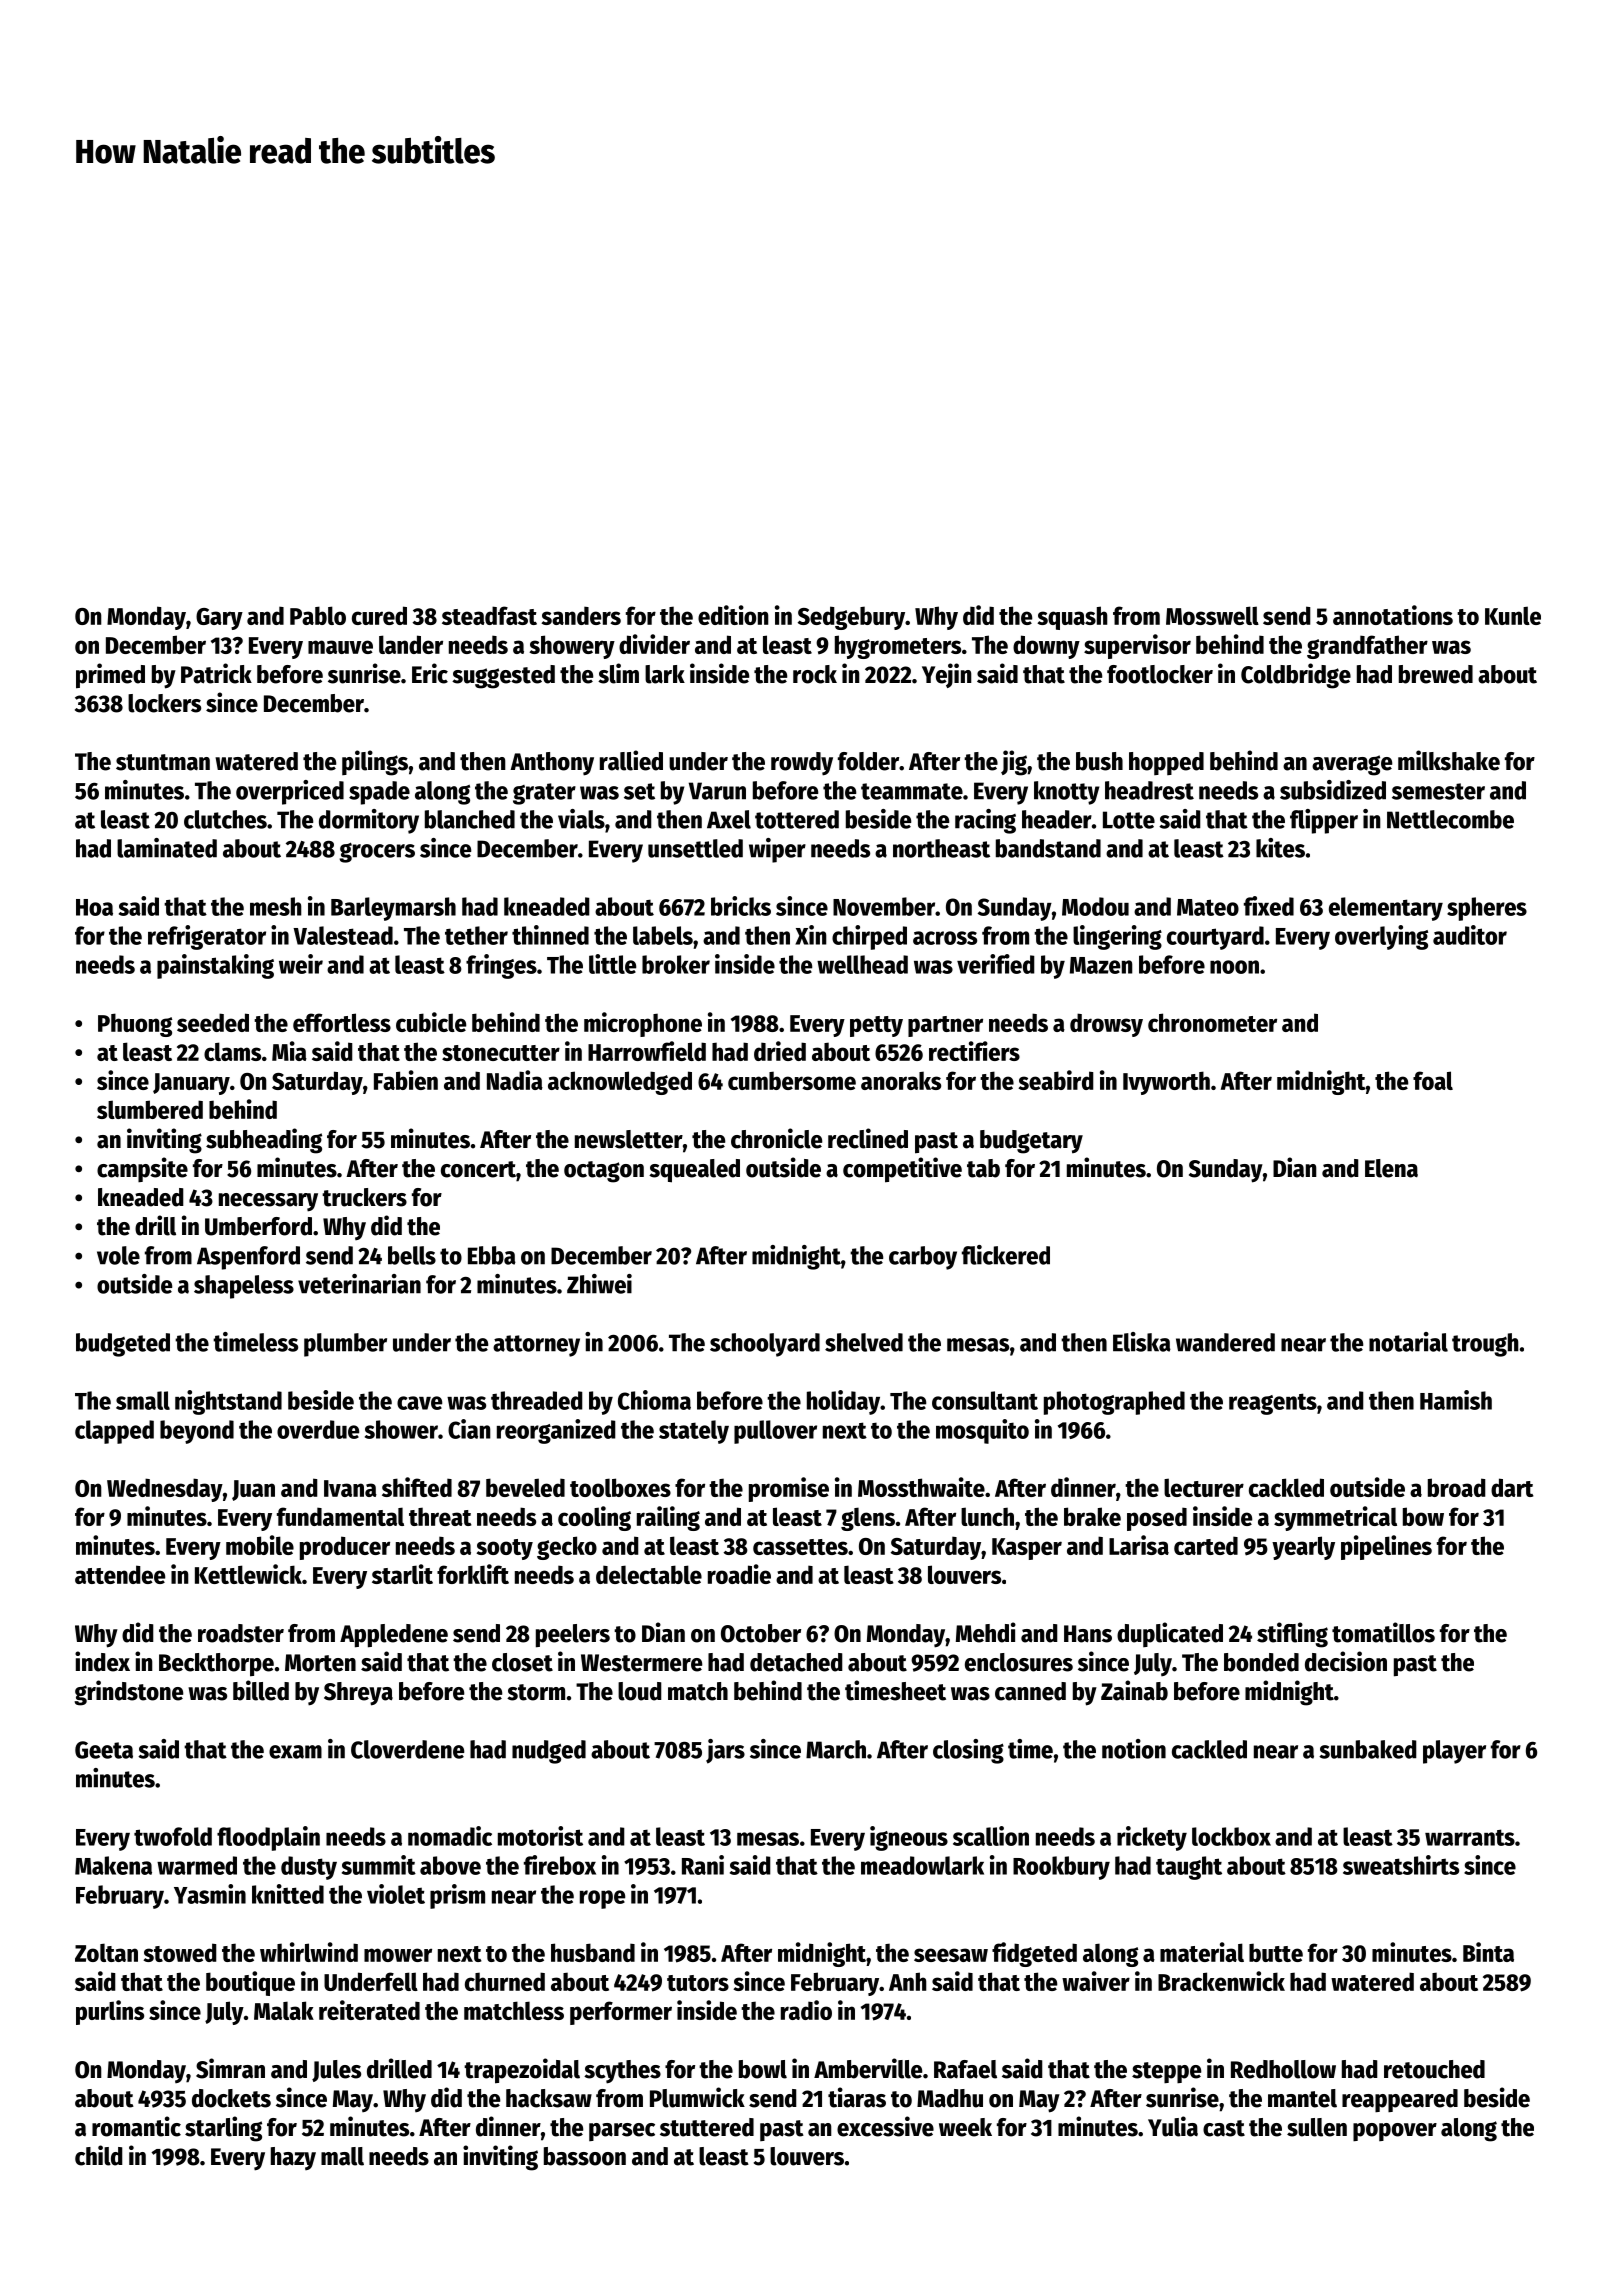 The image size is (1620, 2292). I want to click on threat, so click(440, 1516).
